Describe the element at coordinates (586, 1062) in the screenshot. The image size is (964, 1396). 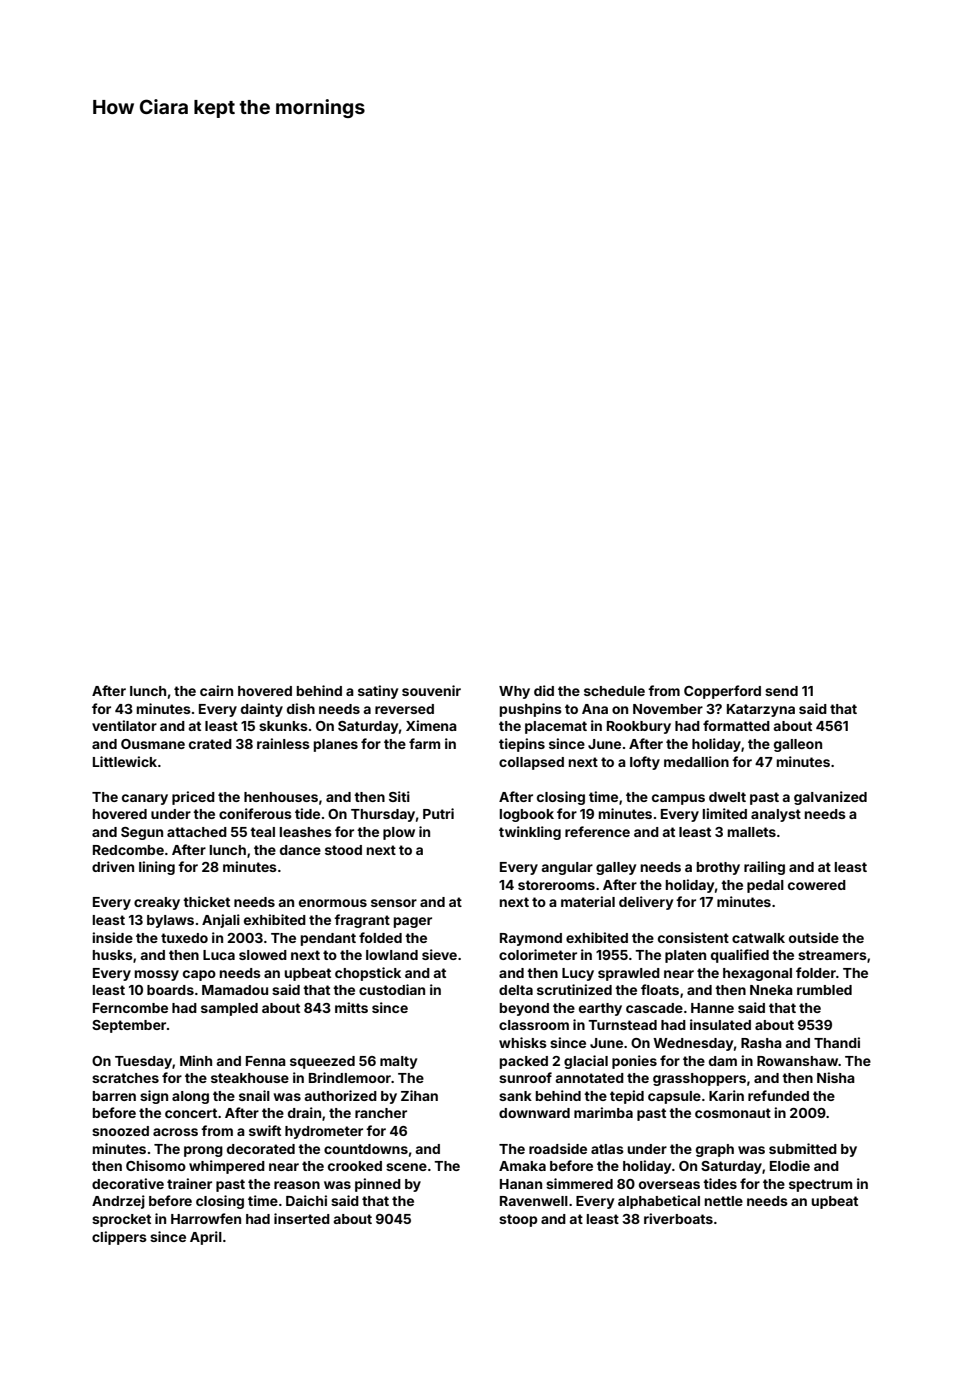
I see `glacial` at that location.
